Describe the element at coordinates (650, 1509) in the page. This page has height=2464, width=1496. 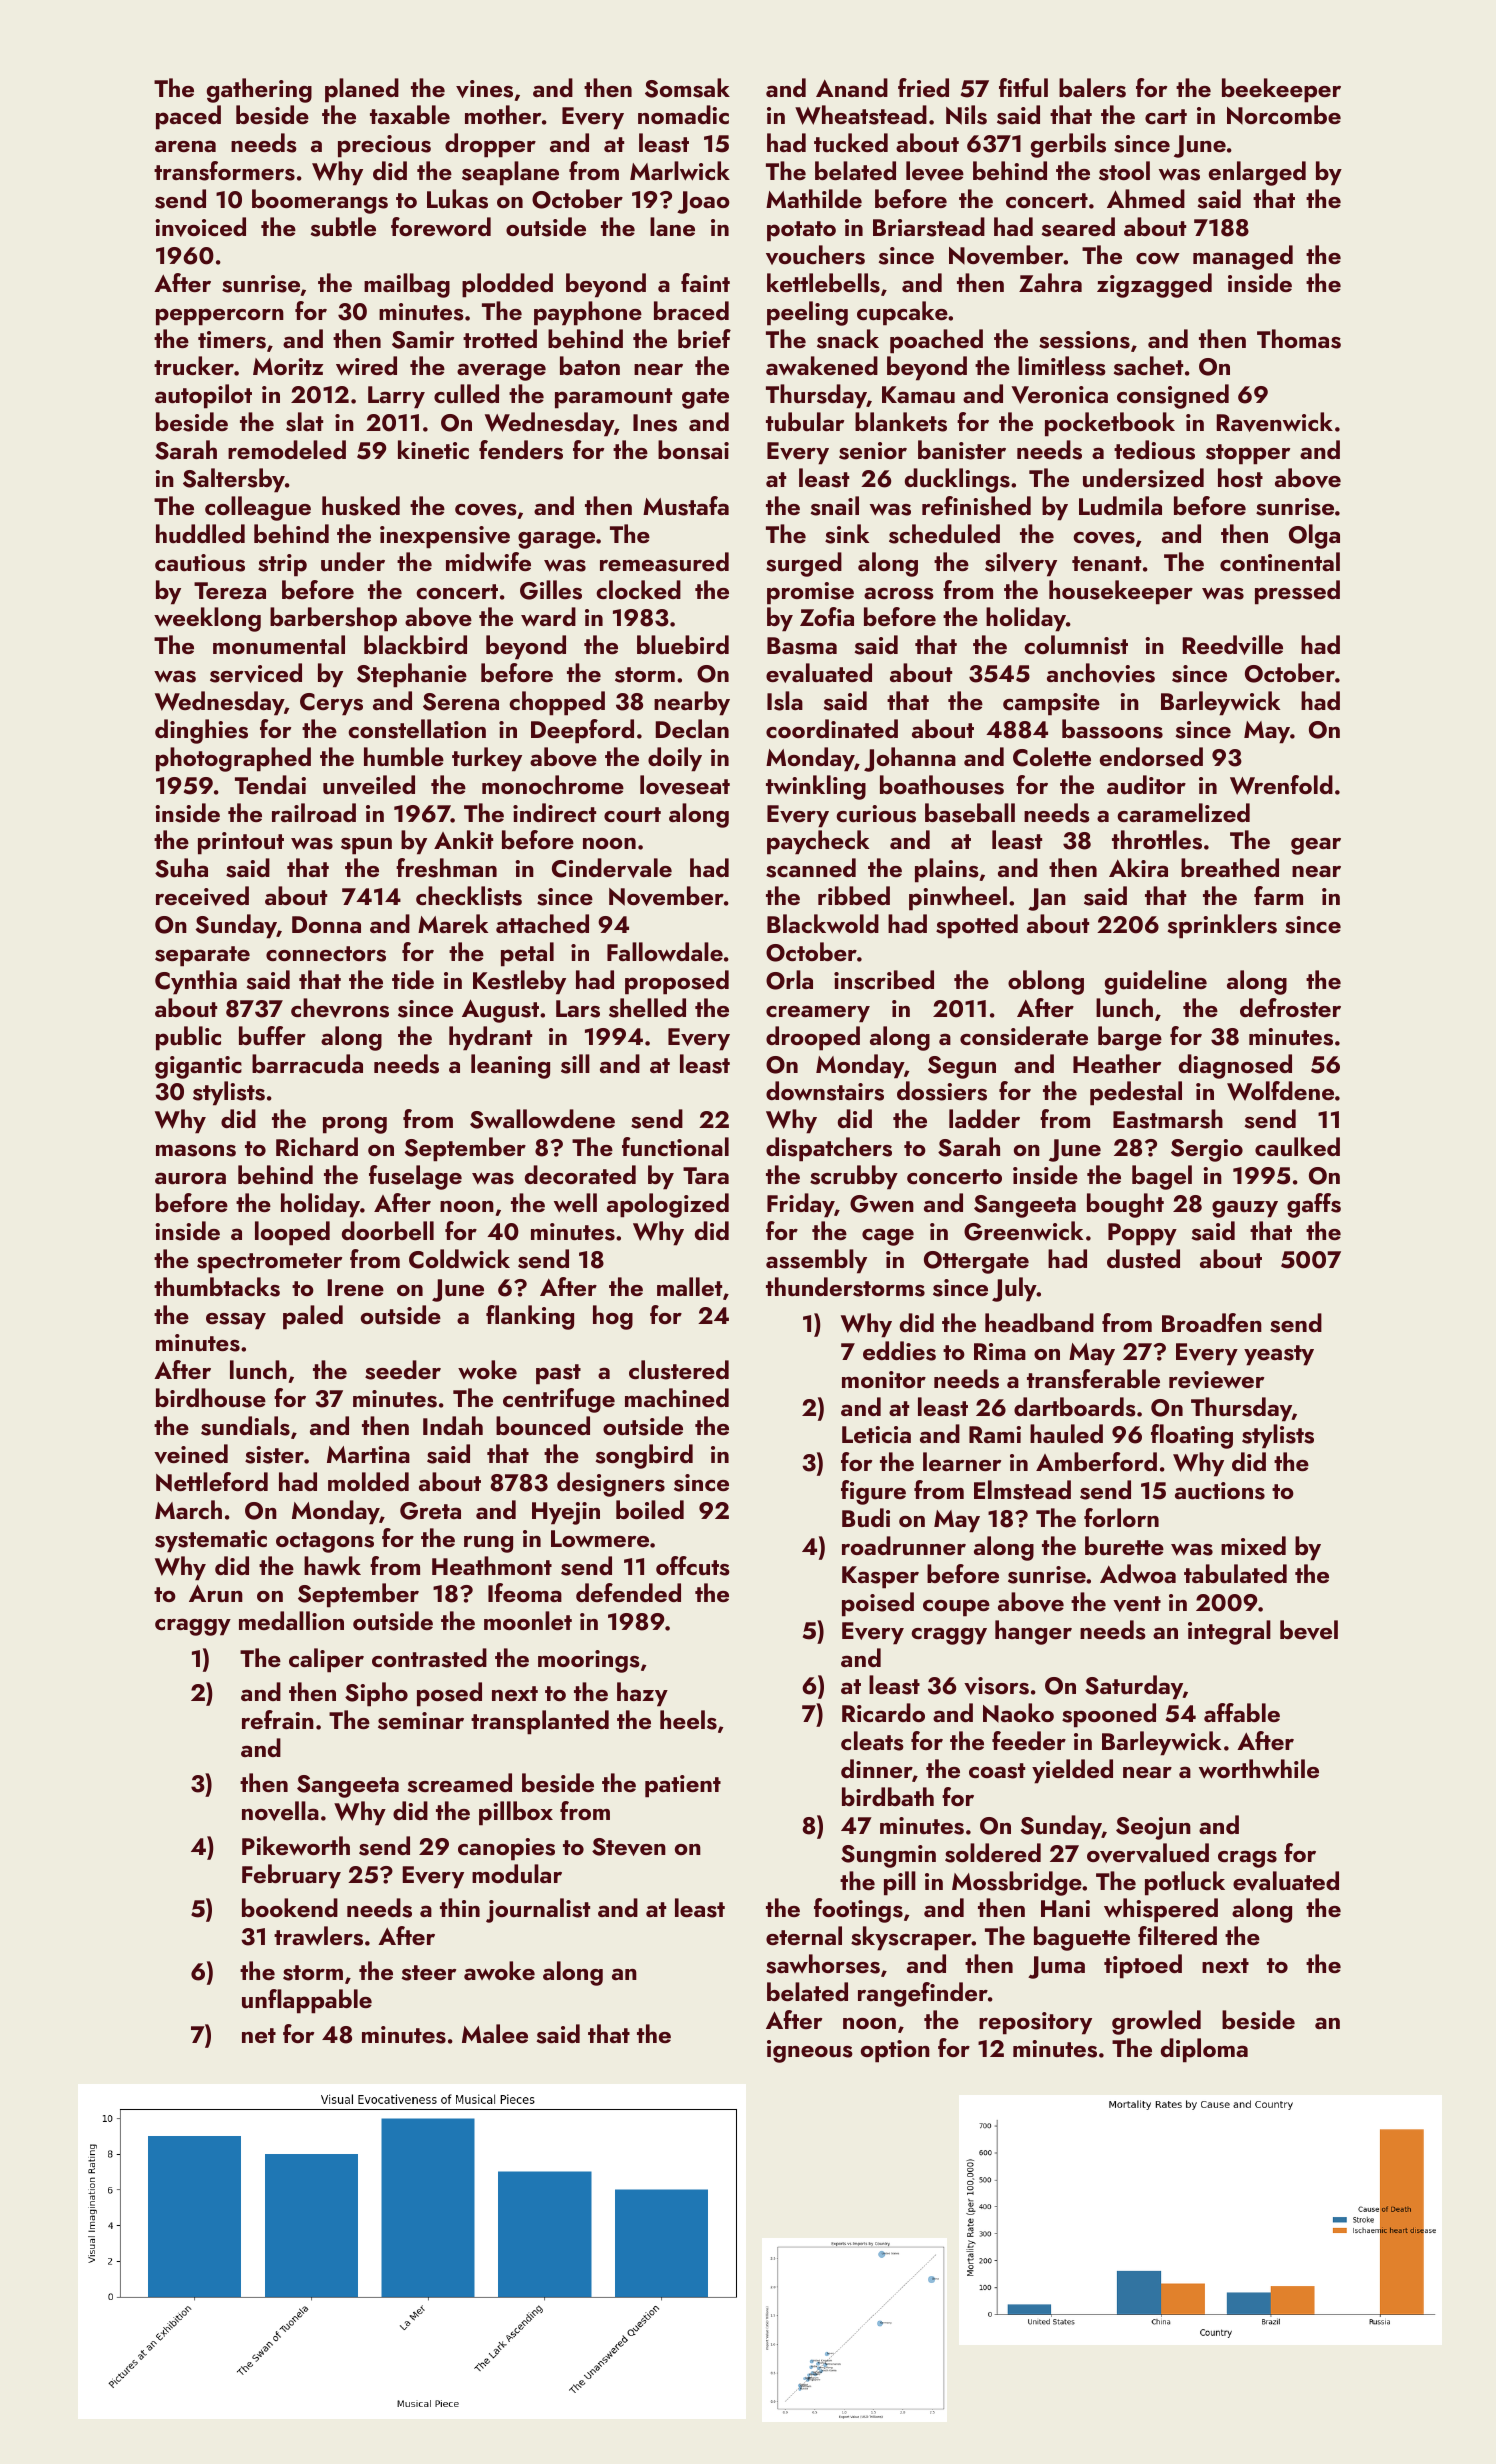
I see `boiled` at that location.
